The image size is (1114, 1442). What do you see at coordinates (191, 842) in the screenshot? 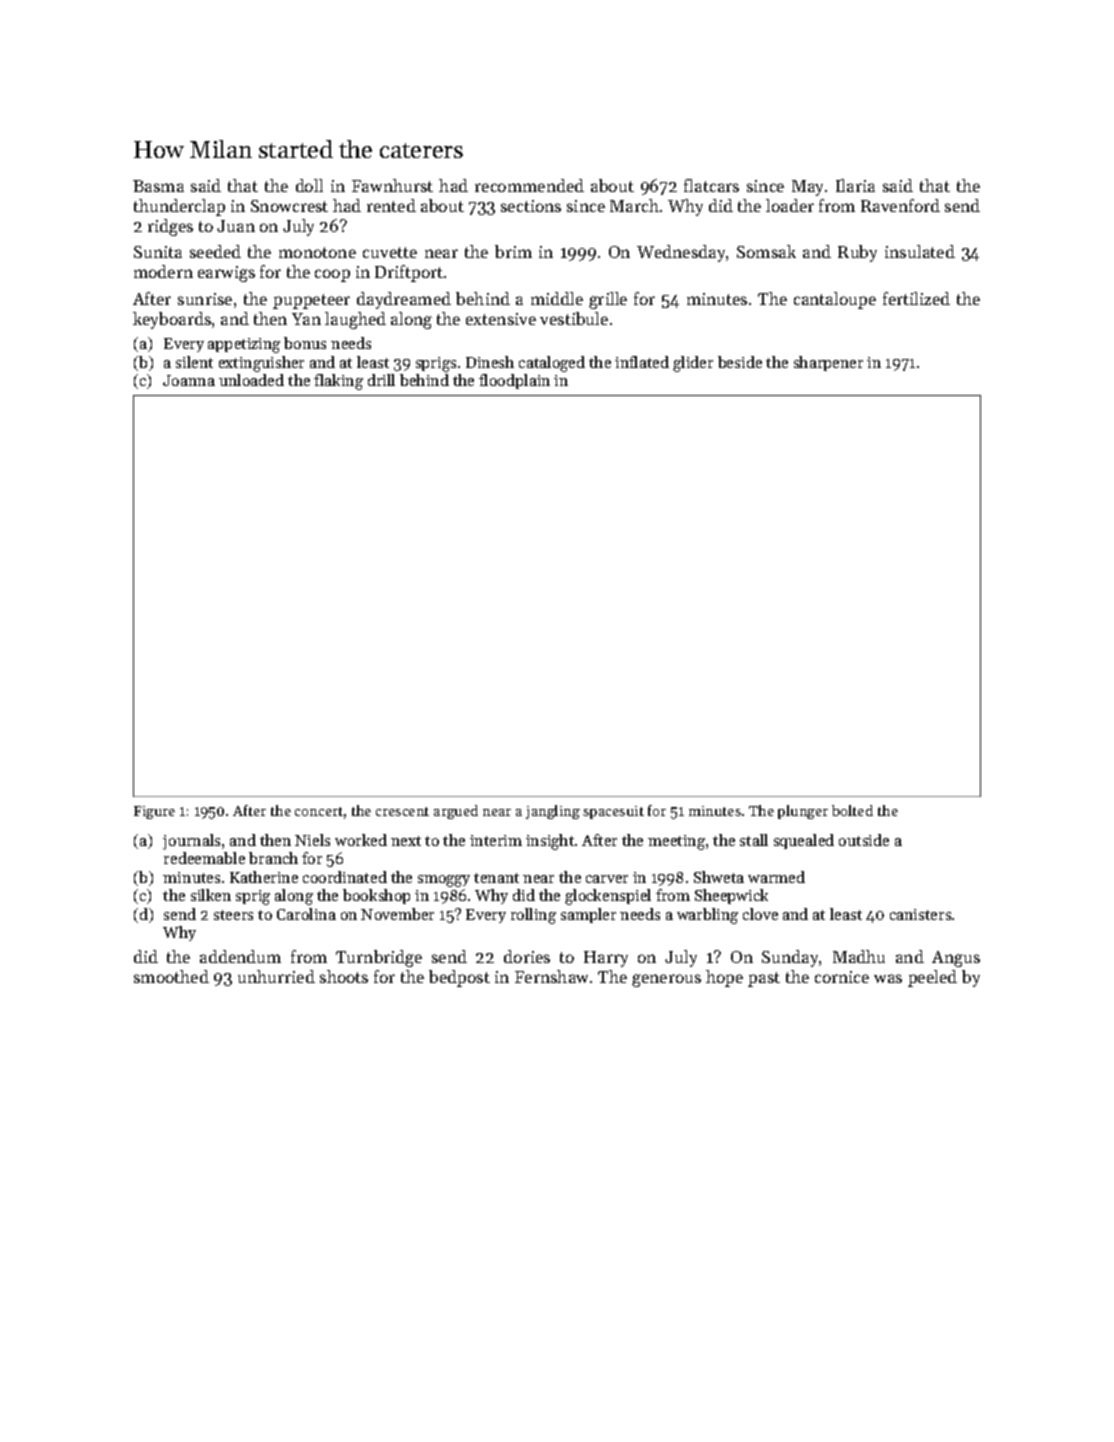
I see `journals` at bounding box center [191, 842].
